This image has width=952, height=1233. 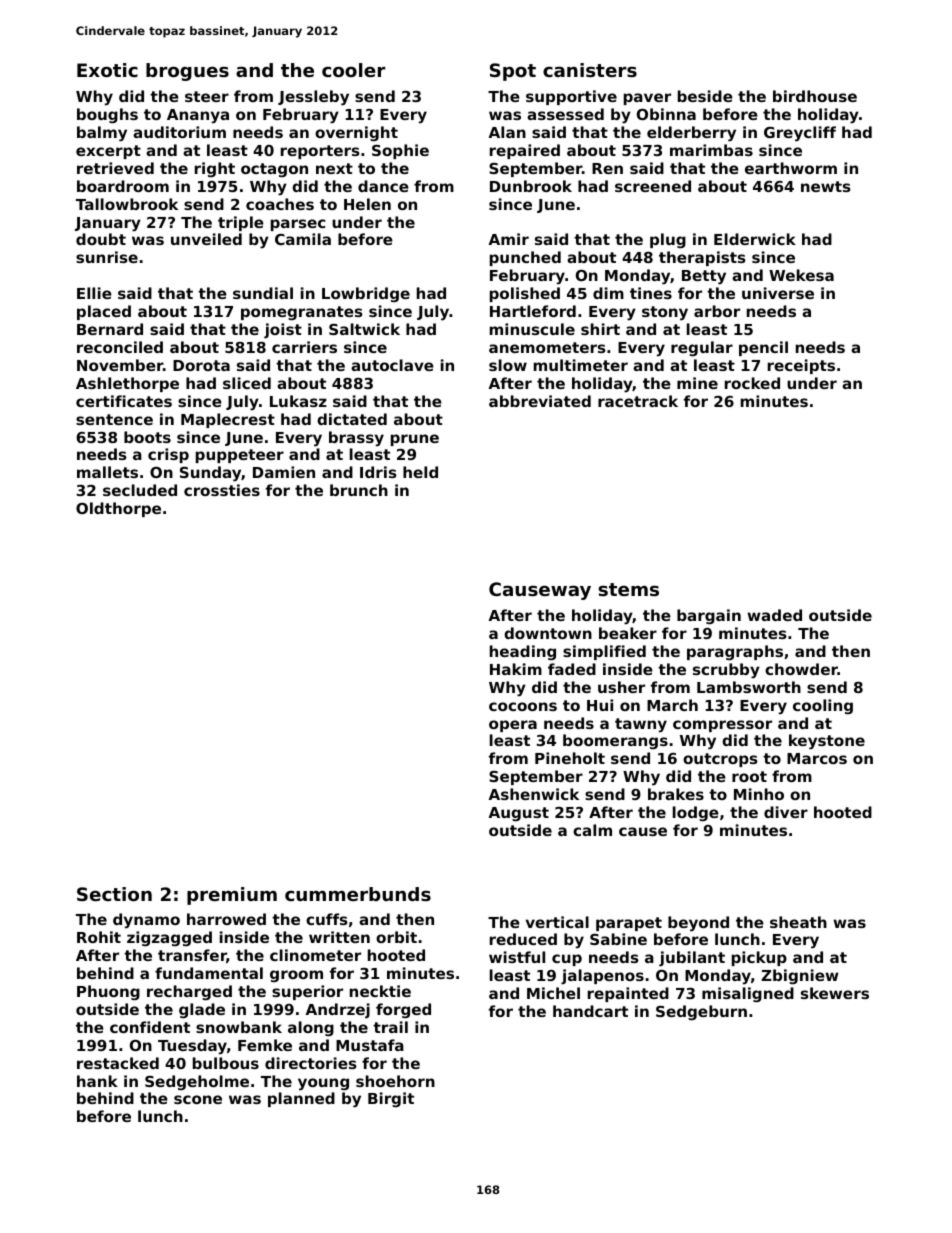 What do you see at coordinates (107, 472) in the image?
I see `mallets` at bounding box center [107, 472].
